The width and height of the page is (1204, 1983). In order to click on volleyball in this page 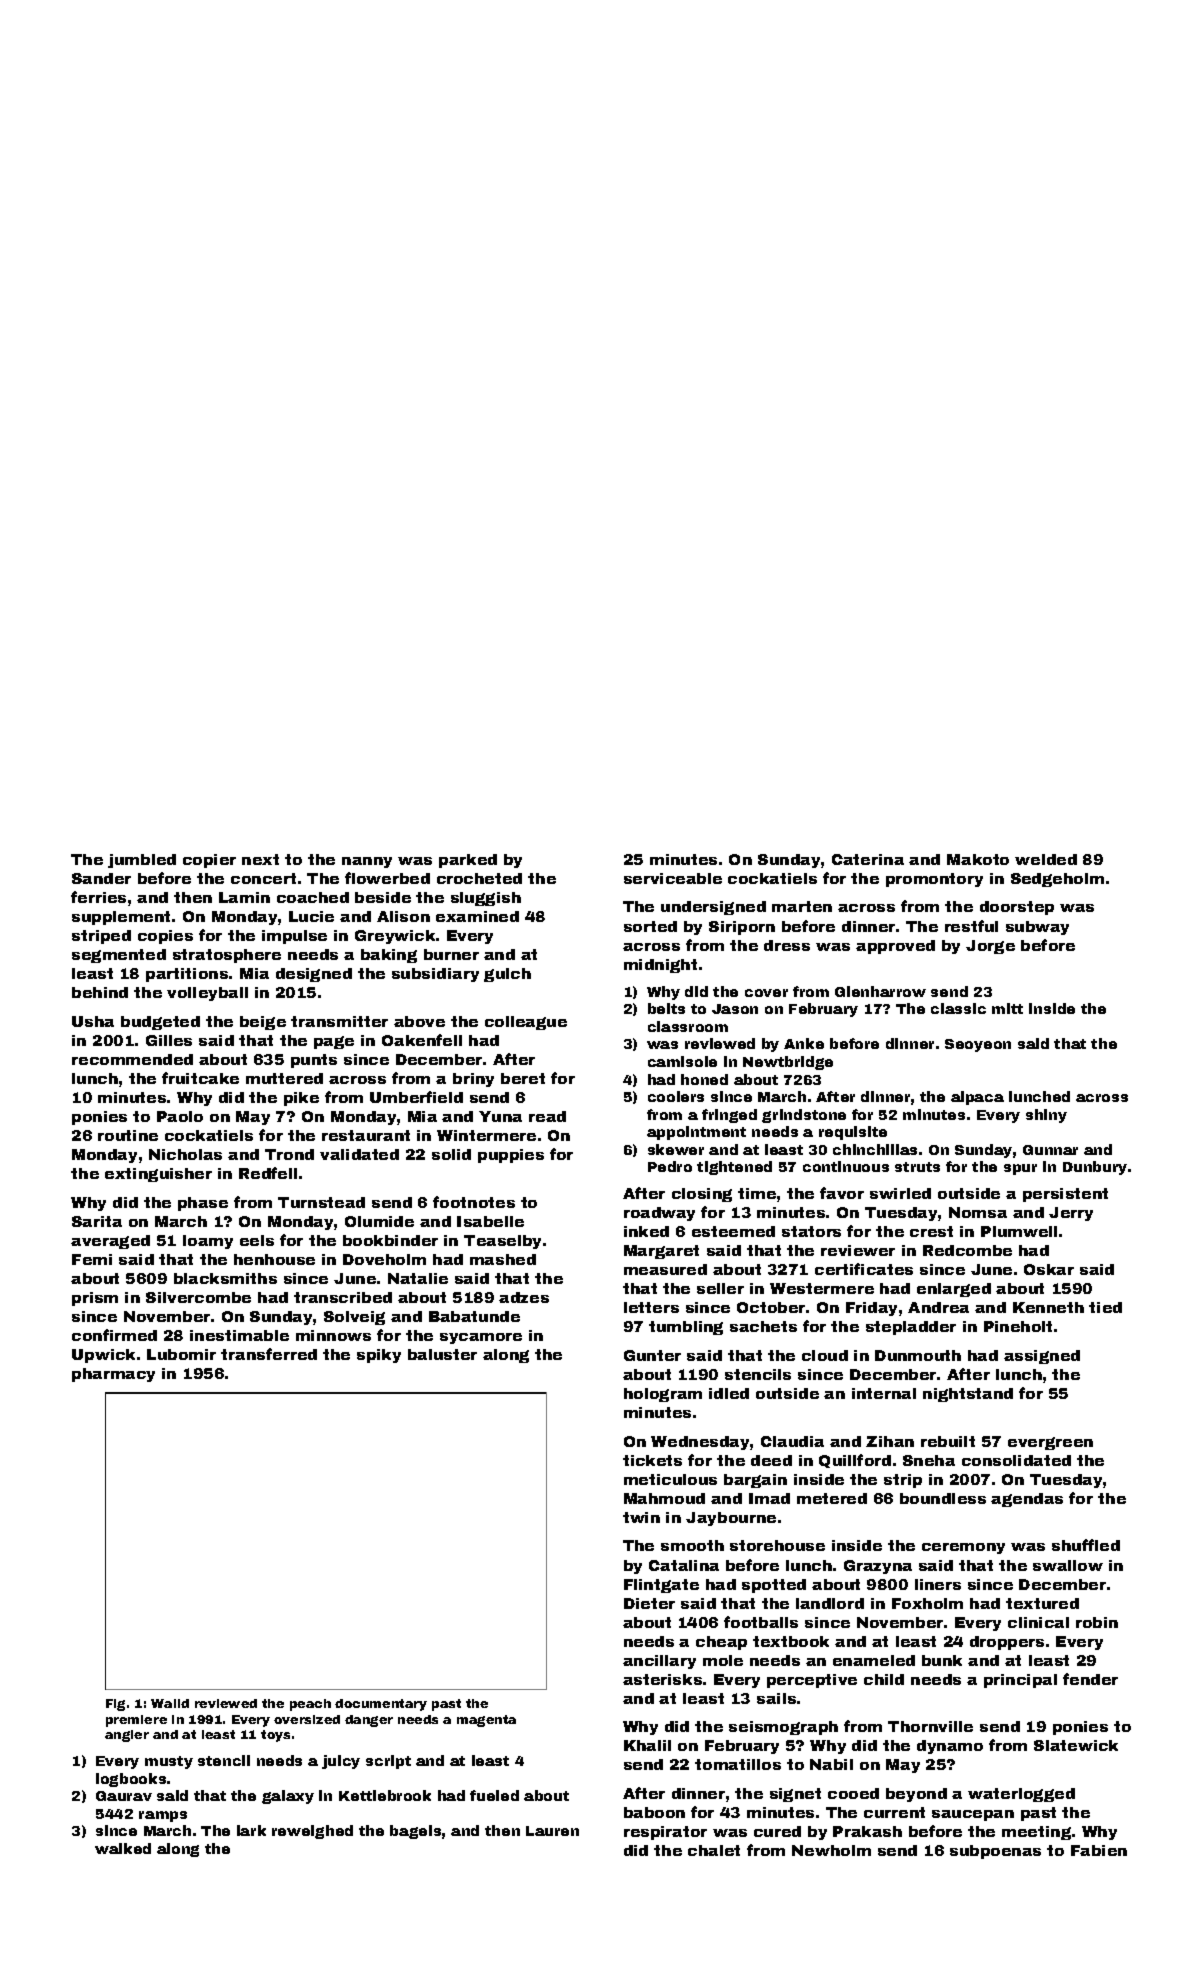, I will do `click(207, 994)`.
